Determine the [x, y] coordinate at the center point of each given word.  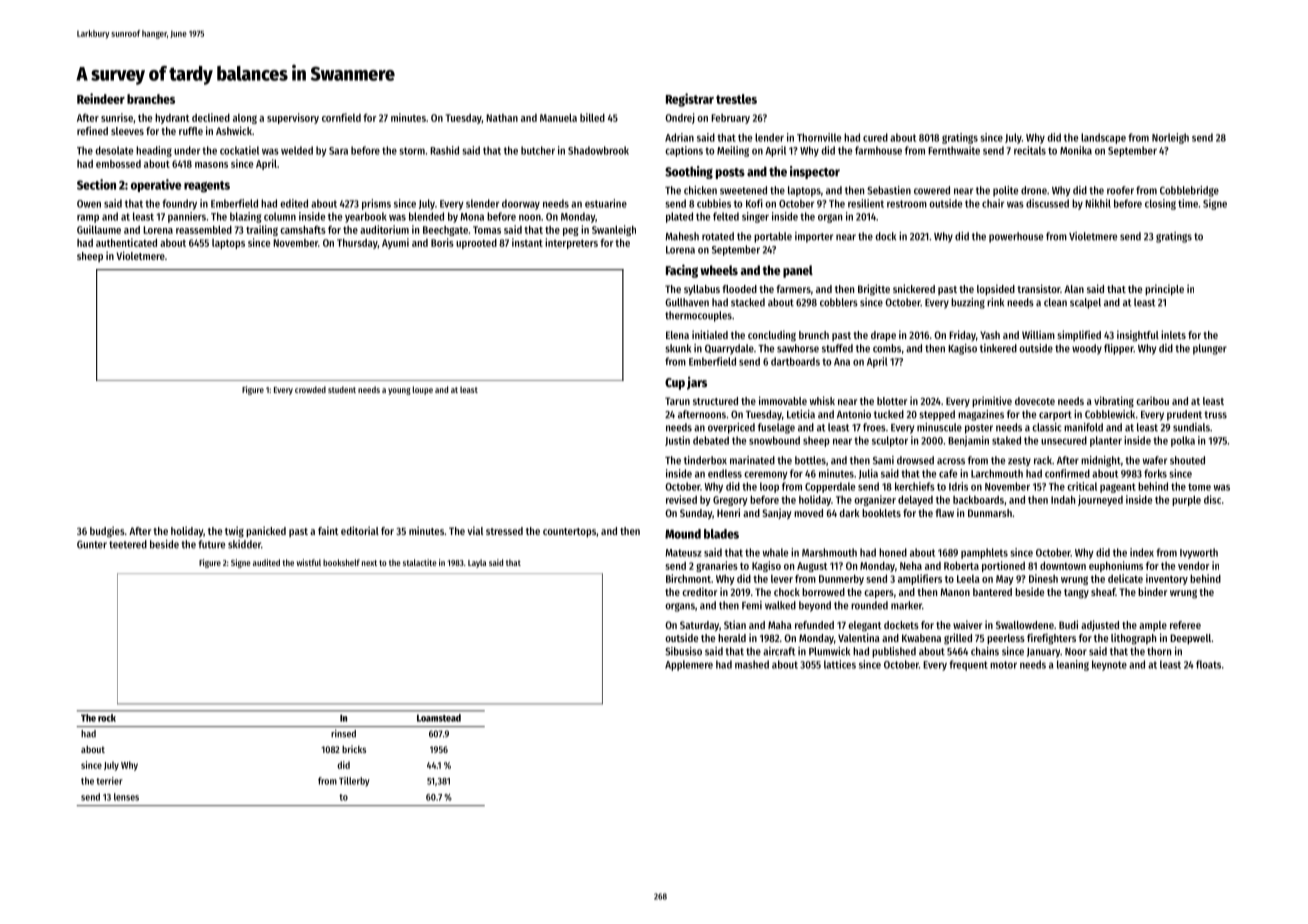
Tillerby [354, 782]
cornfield [341, 117]
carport [1055, 416]
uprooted [476, 243]
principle [1164, 290]
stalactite [420, 562]
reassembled [204, 229]
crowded [310, 389]
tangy [1076, 594]
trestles [736, 99]
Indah [1063, 499]
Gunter [92, 544]
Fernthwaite [954, 150]
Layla [477, 563]
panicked [266, 531]
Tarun [677, 401]
